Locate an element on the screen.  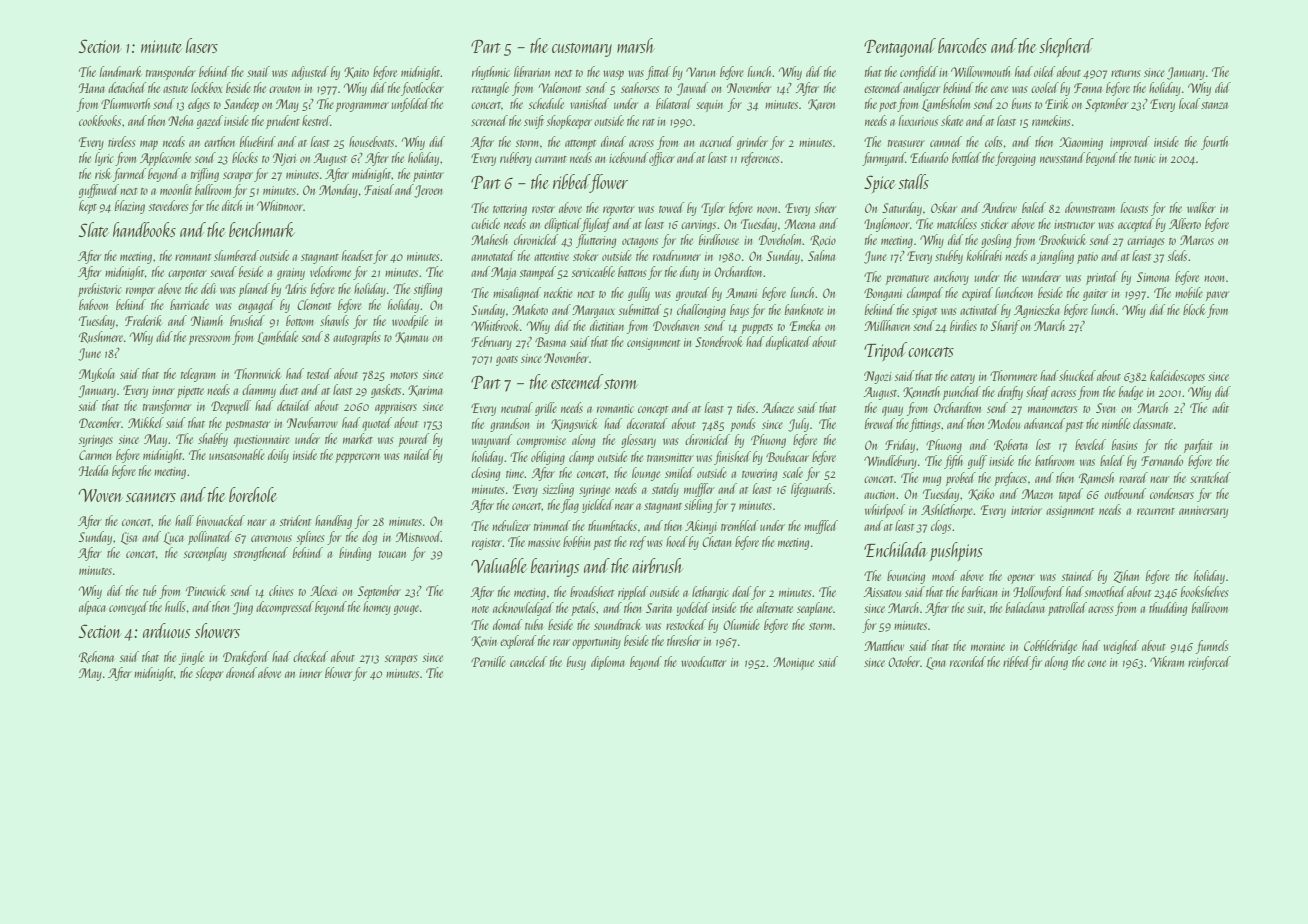
sleeper is located at coordinates (209, 674).
